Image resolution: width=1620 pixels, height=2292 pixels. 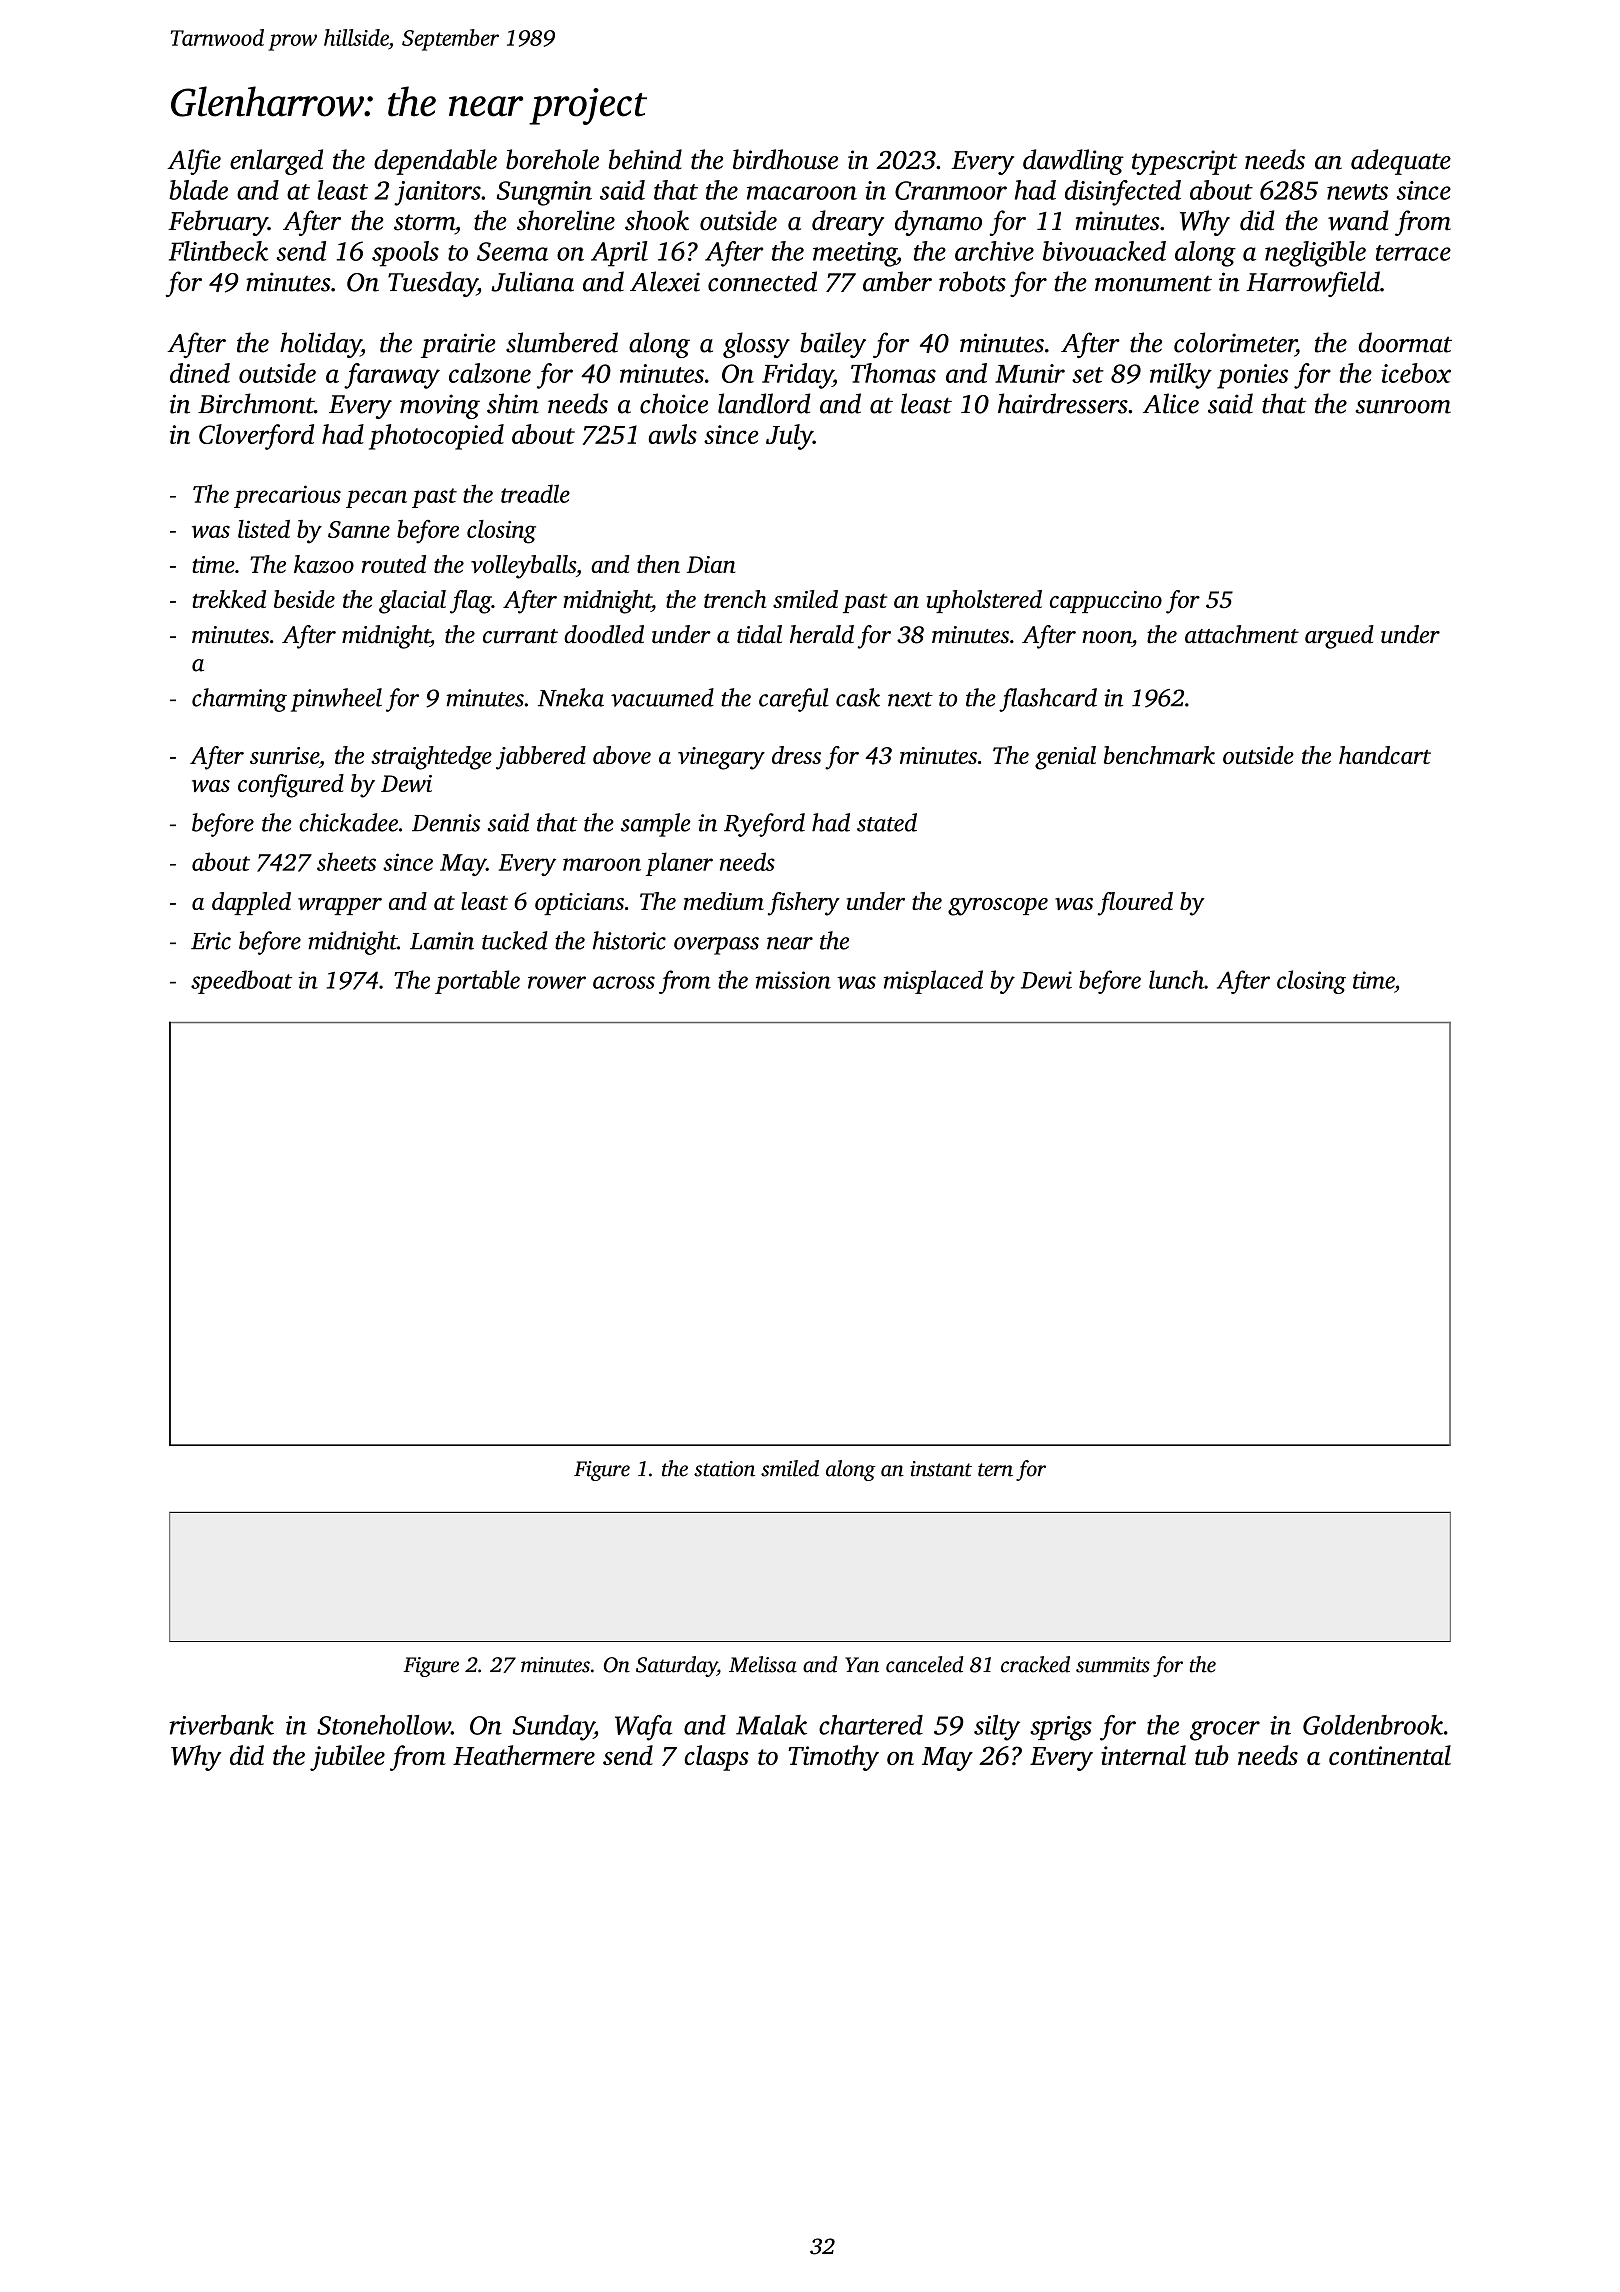 What do you see at coordinates (1212, 1755) in the screenshot?
I see `tub` at bounding box center [1212, 1755].
